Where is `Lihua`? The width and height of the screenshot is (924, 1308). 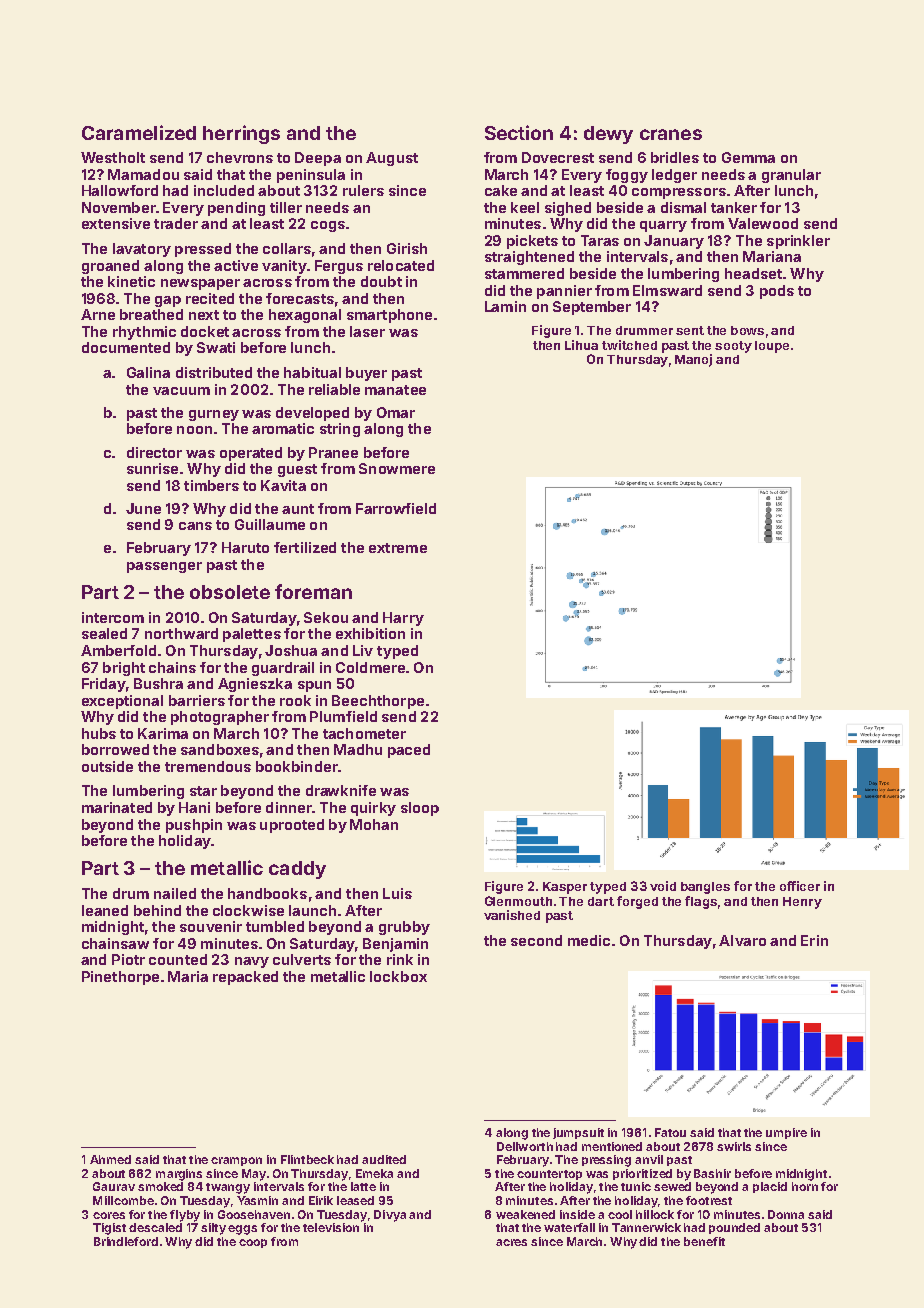
Lihua is located at coordinates (581, 345).
